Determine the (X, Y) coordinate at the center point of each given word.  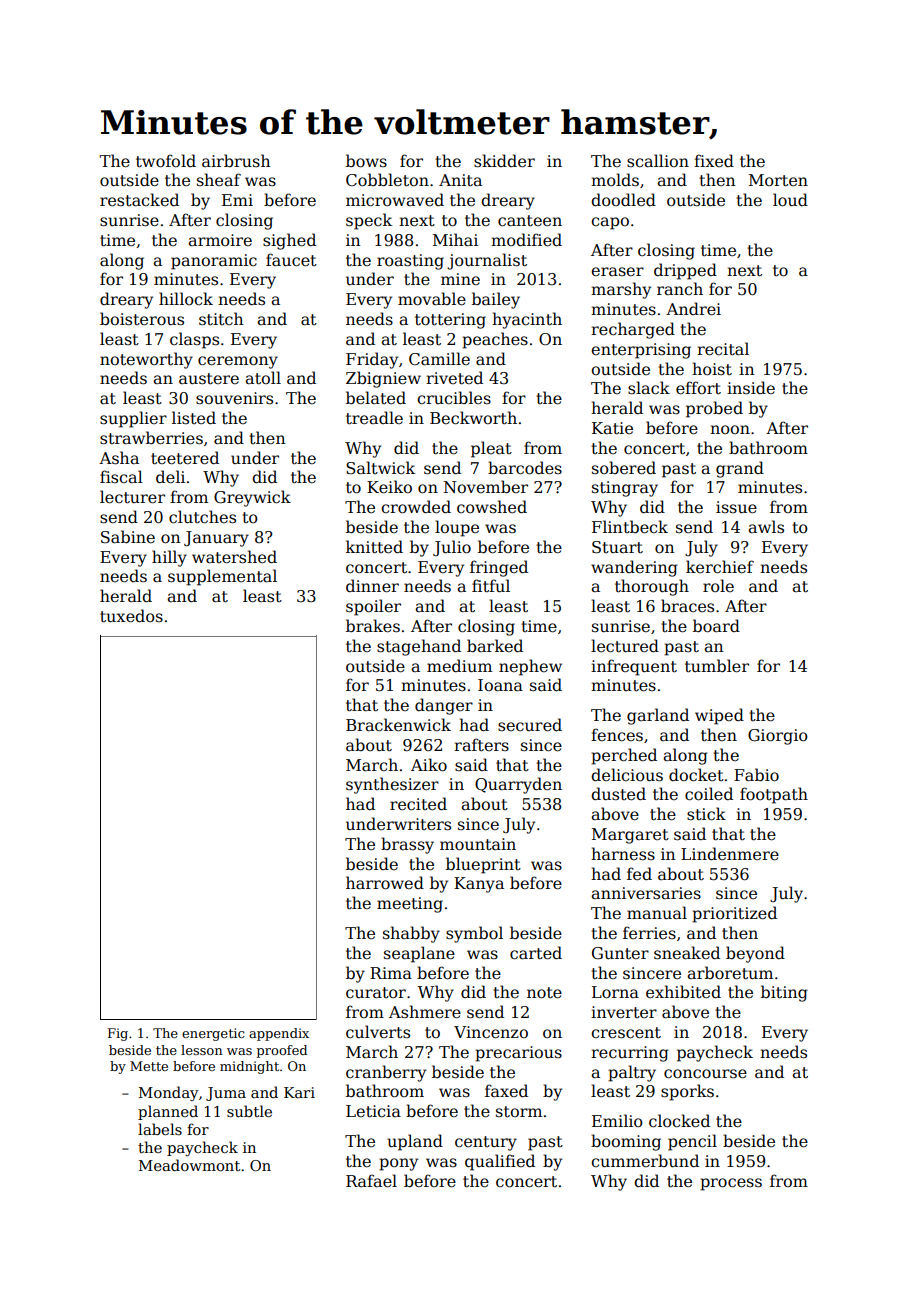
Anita (460, 180)
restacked (139, 200)
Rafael (371, 1181)
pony (398, 1164)
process (731, 1184)
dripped (685, 271)
